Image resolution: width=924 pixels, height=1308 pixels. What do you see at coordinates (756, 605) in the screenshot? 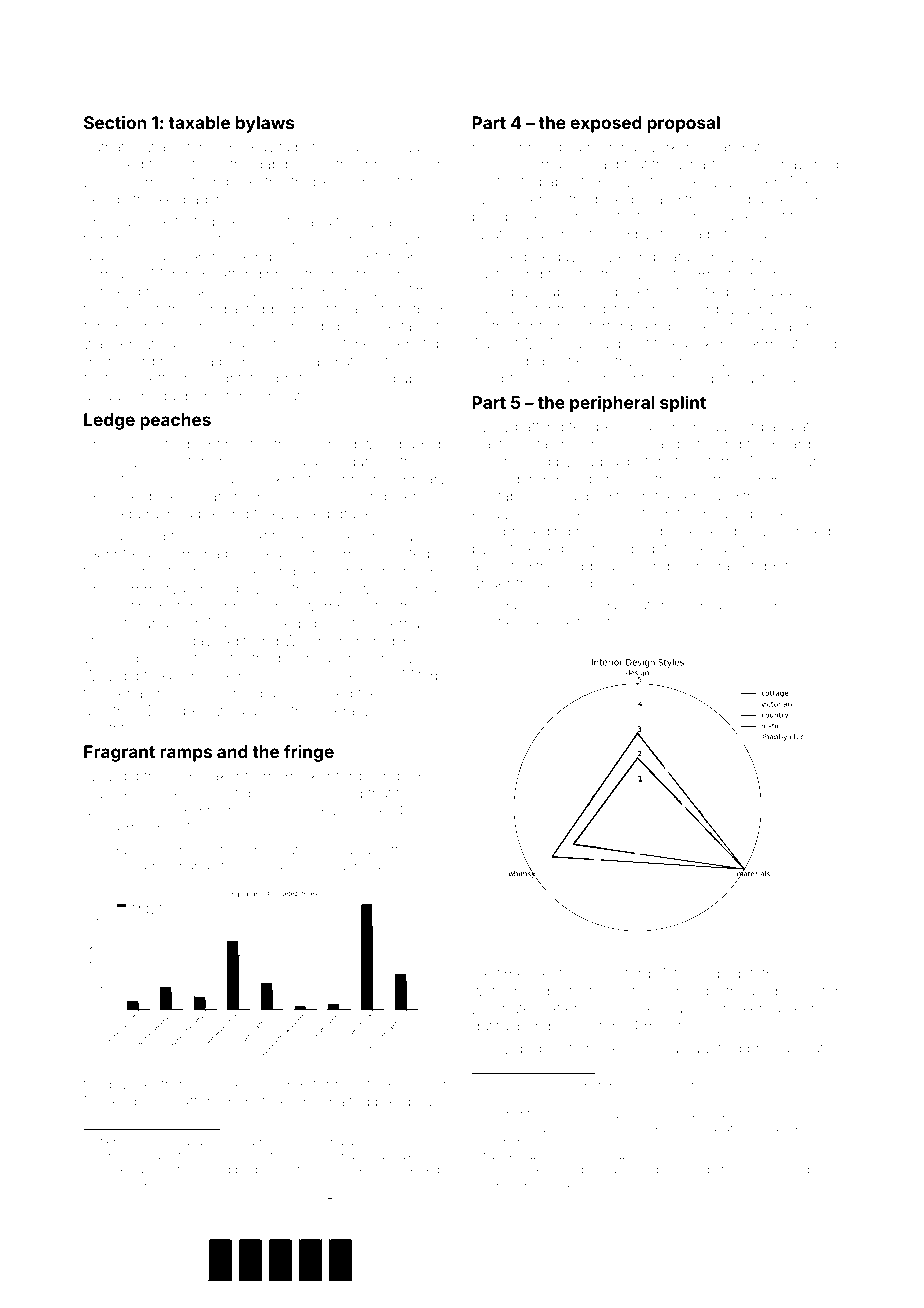
I see `closed` at bounding box center [756, 605].
